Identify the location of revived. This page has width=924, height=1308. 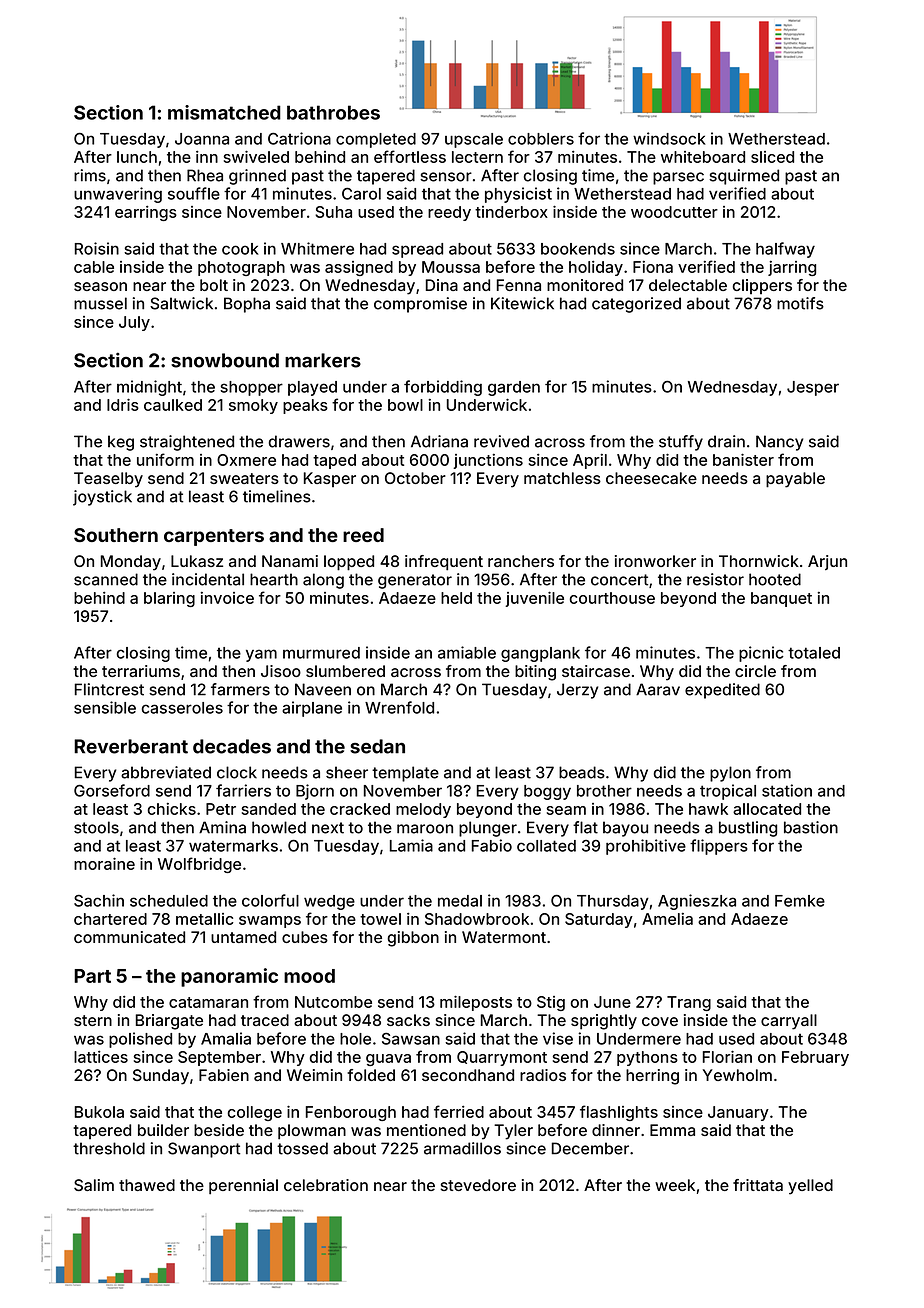
(501, 441).
